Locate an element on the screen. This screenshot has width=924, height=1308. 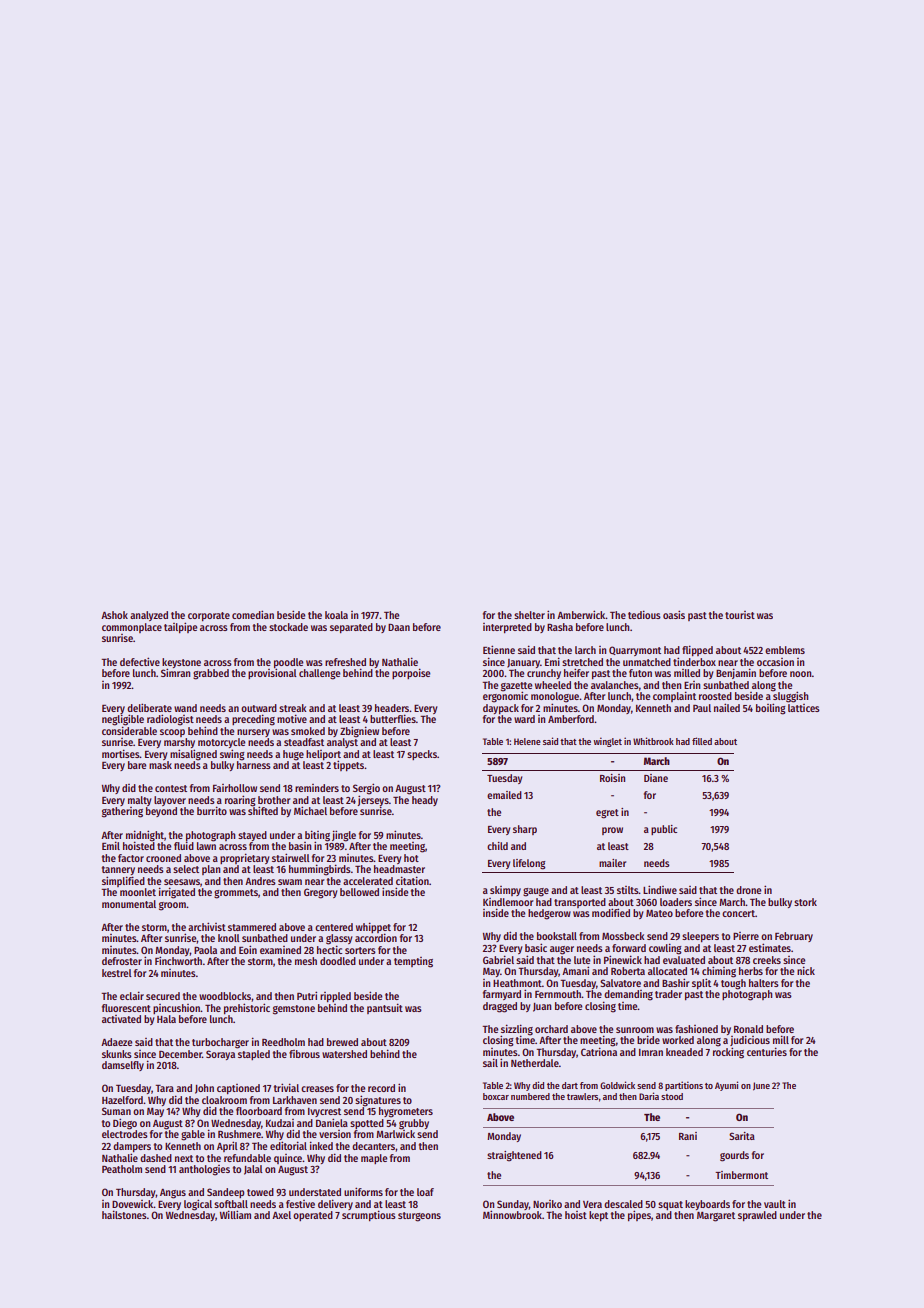
citation is located at coordinates (412, 880).
